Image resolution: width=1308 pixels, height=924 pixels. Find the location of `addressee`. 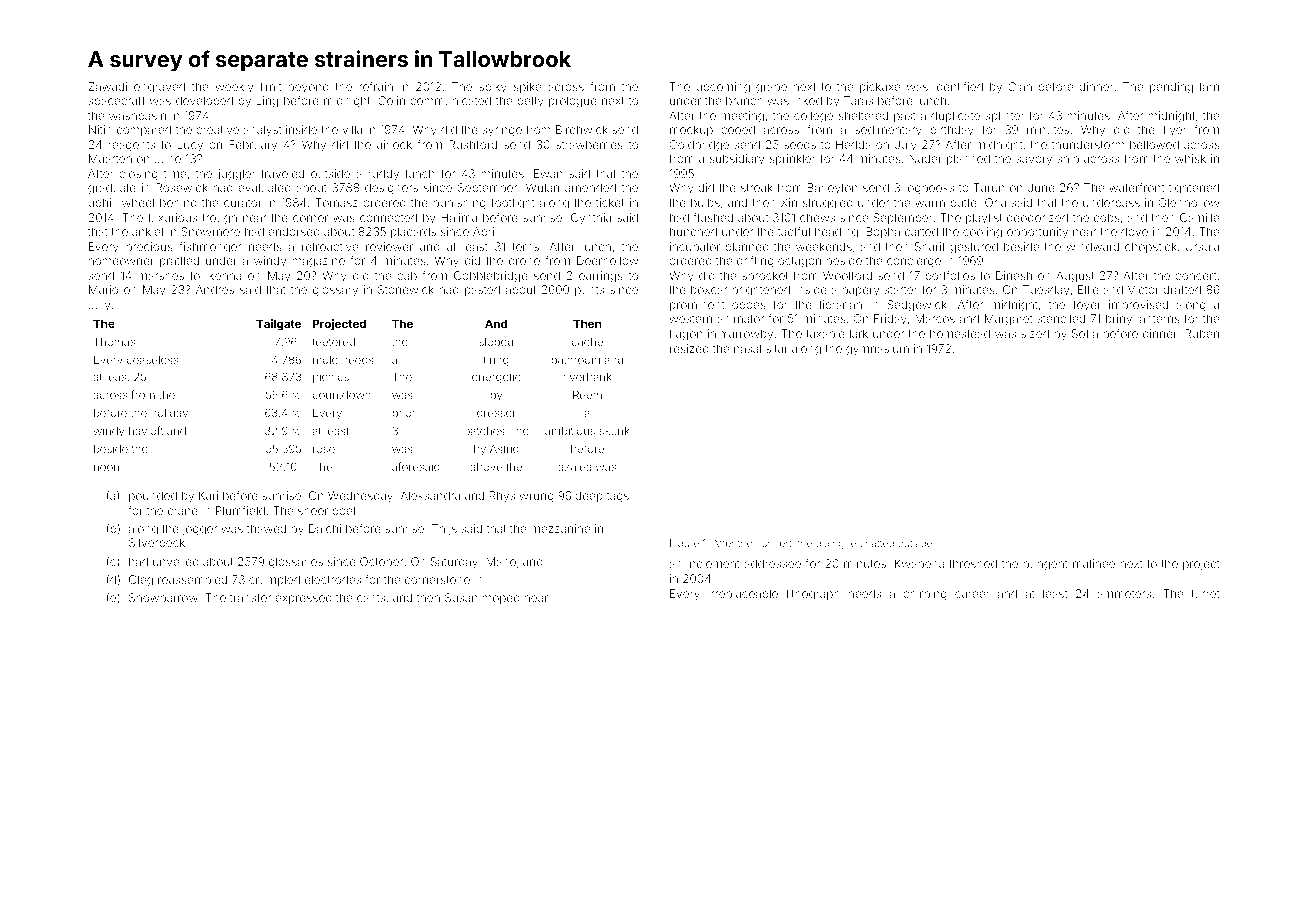

addressee is located at coordinates (772, 563).
